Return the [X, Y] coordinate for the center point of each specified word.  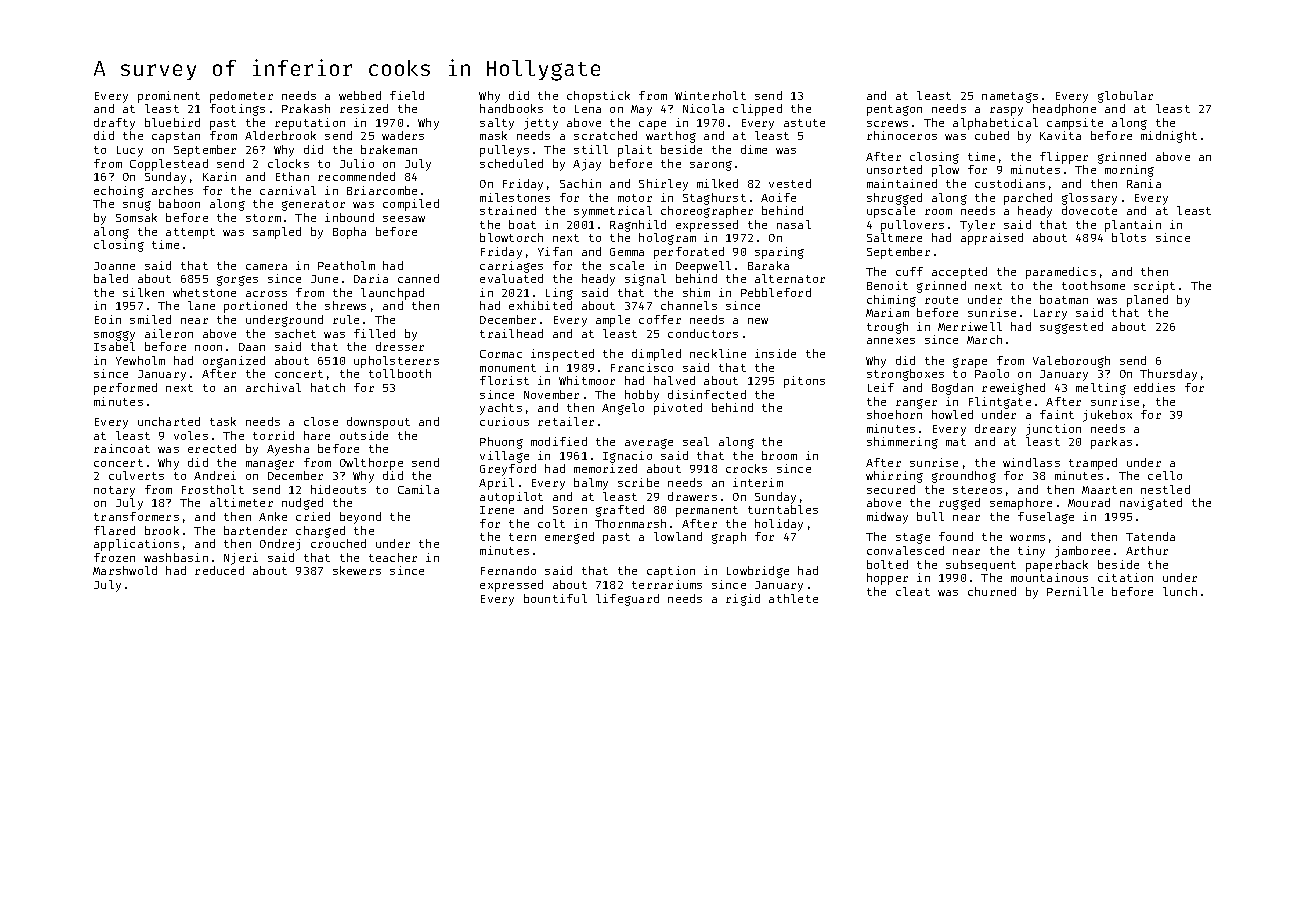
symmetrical [613, 212]
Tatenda [1150, 536]
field [407, 95]
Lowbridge [758, 572]
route [941, 300]
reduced [219, 570]
